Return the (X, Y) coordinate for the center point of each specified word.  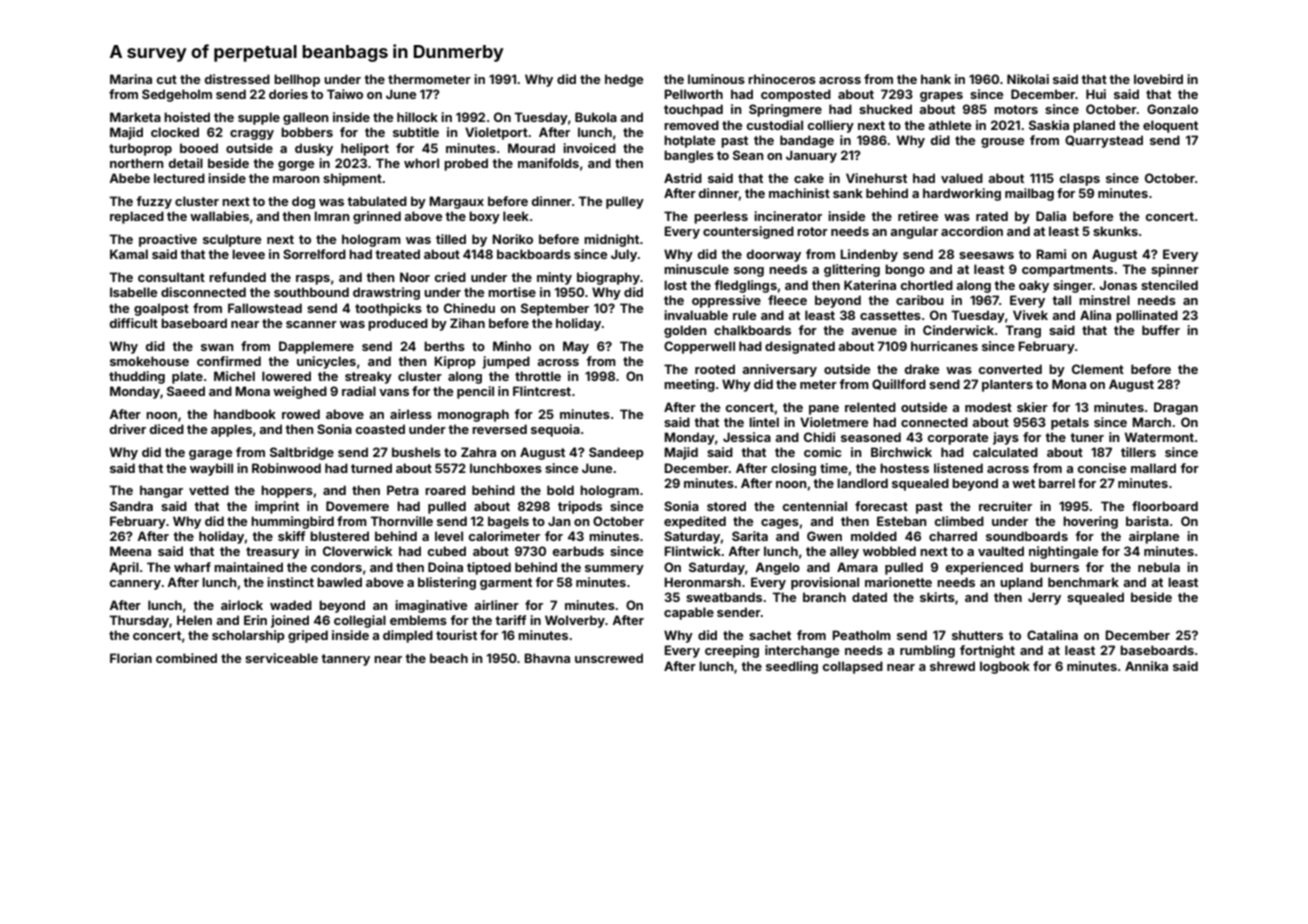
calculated (1005, 452)
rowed (301, 414)
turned (371, 468)
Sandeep (616, 453)
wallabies (219, 216)
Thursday (139, 621)
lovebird (1158, 79)
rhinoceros (782, 79)
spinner (1175, 270)
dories (288, 94)
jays (1006, 438)
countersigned (748, 232)
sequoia (555, 430)
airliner (496, 605)
